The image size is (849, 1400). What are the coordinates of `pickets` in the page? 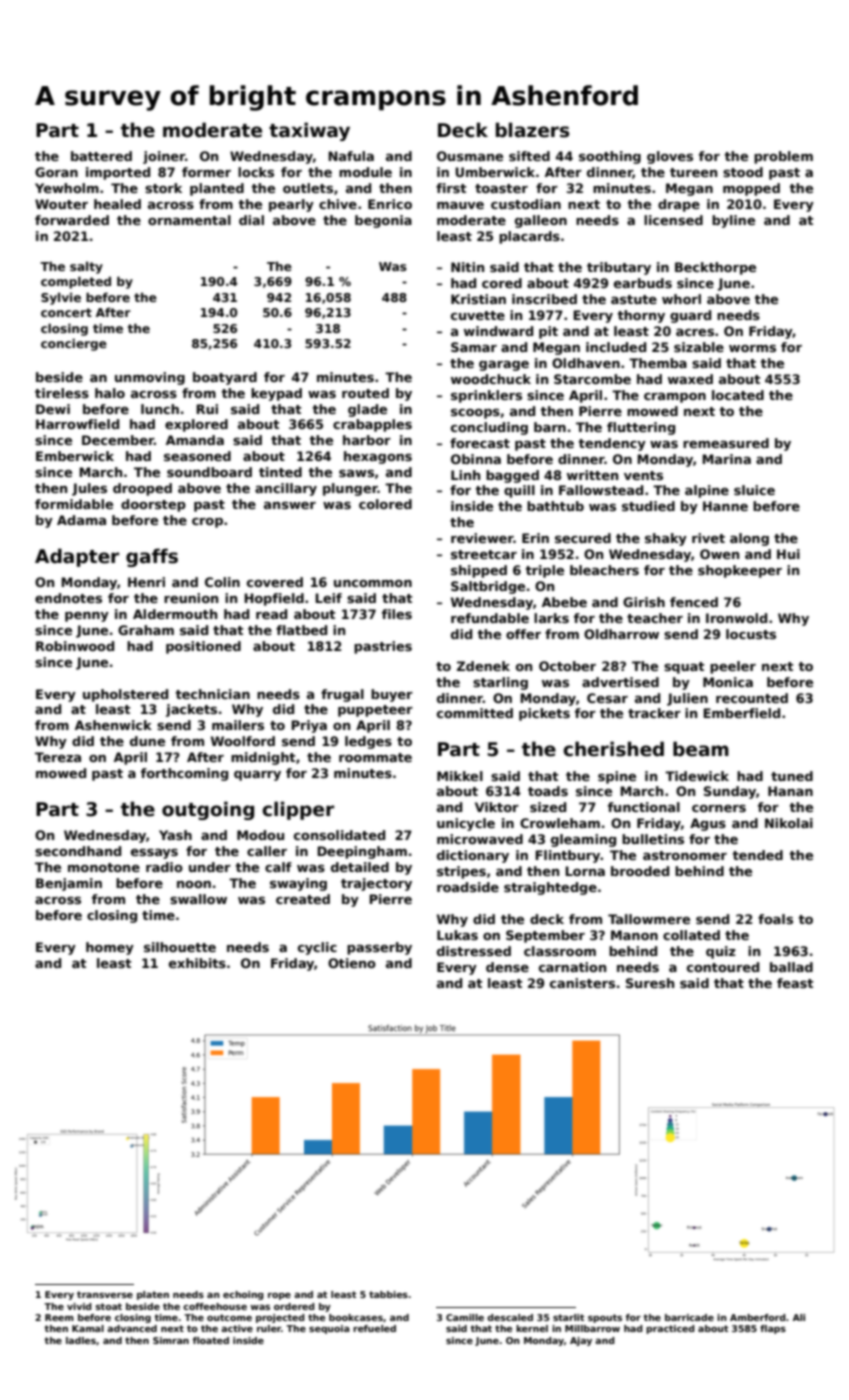 It's located at (544, 714).
